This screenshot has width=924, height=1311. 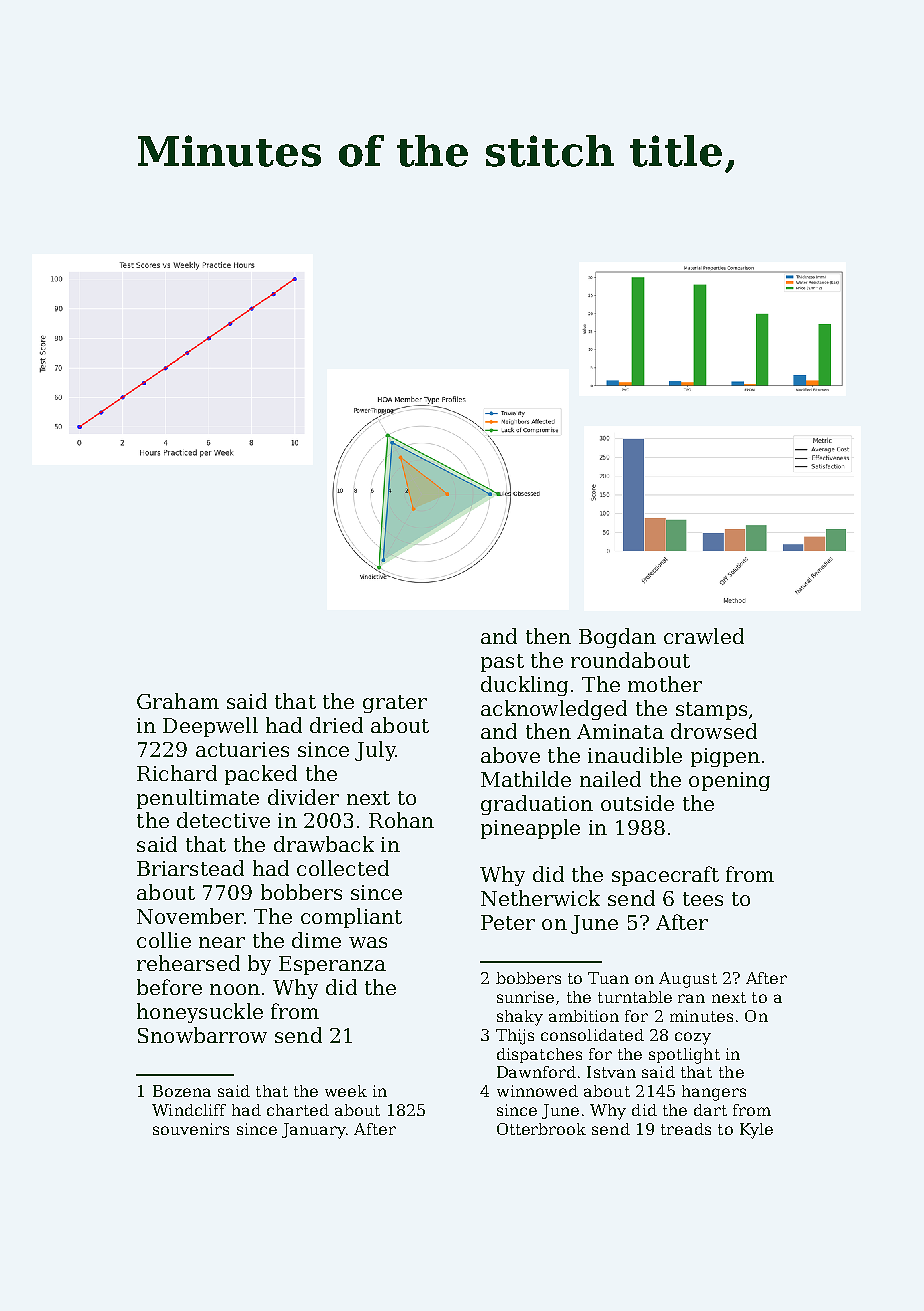 I want to click on noon, so click(x=235, y=989).
